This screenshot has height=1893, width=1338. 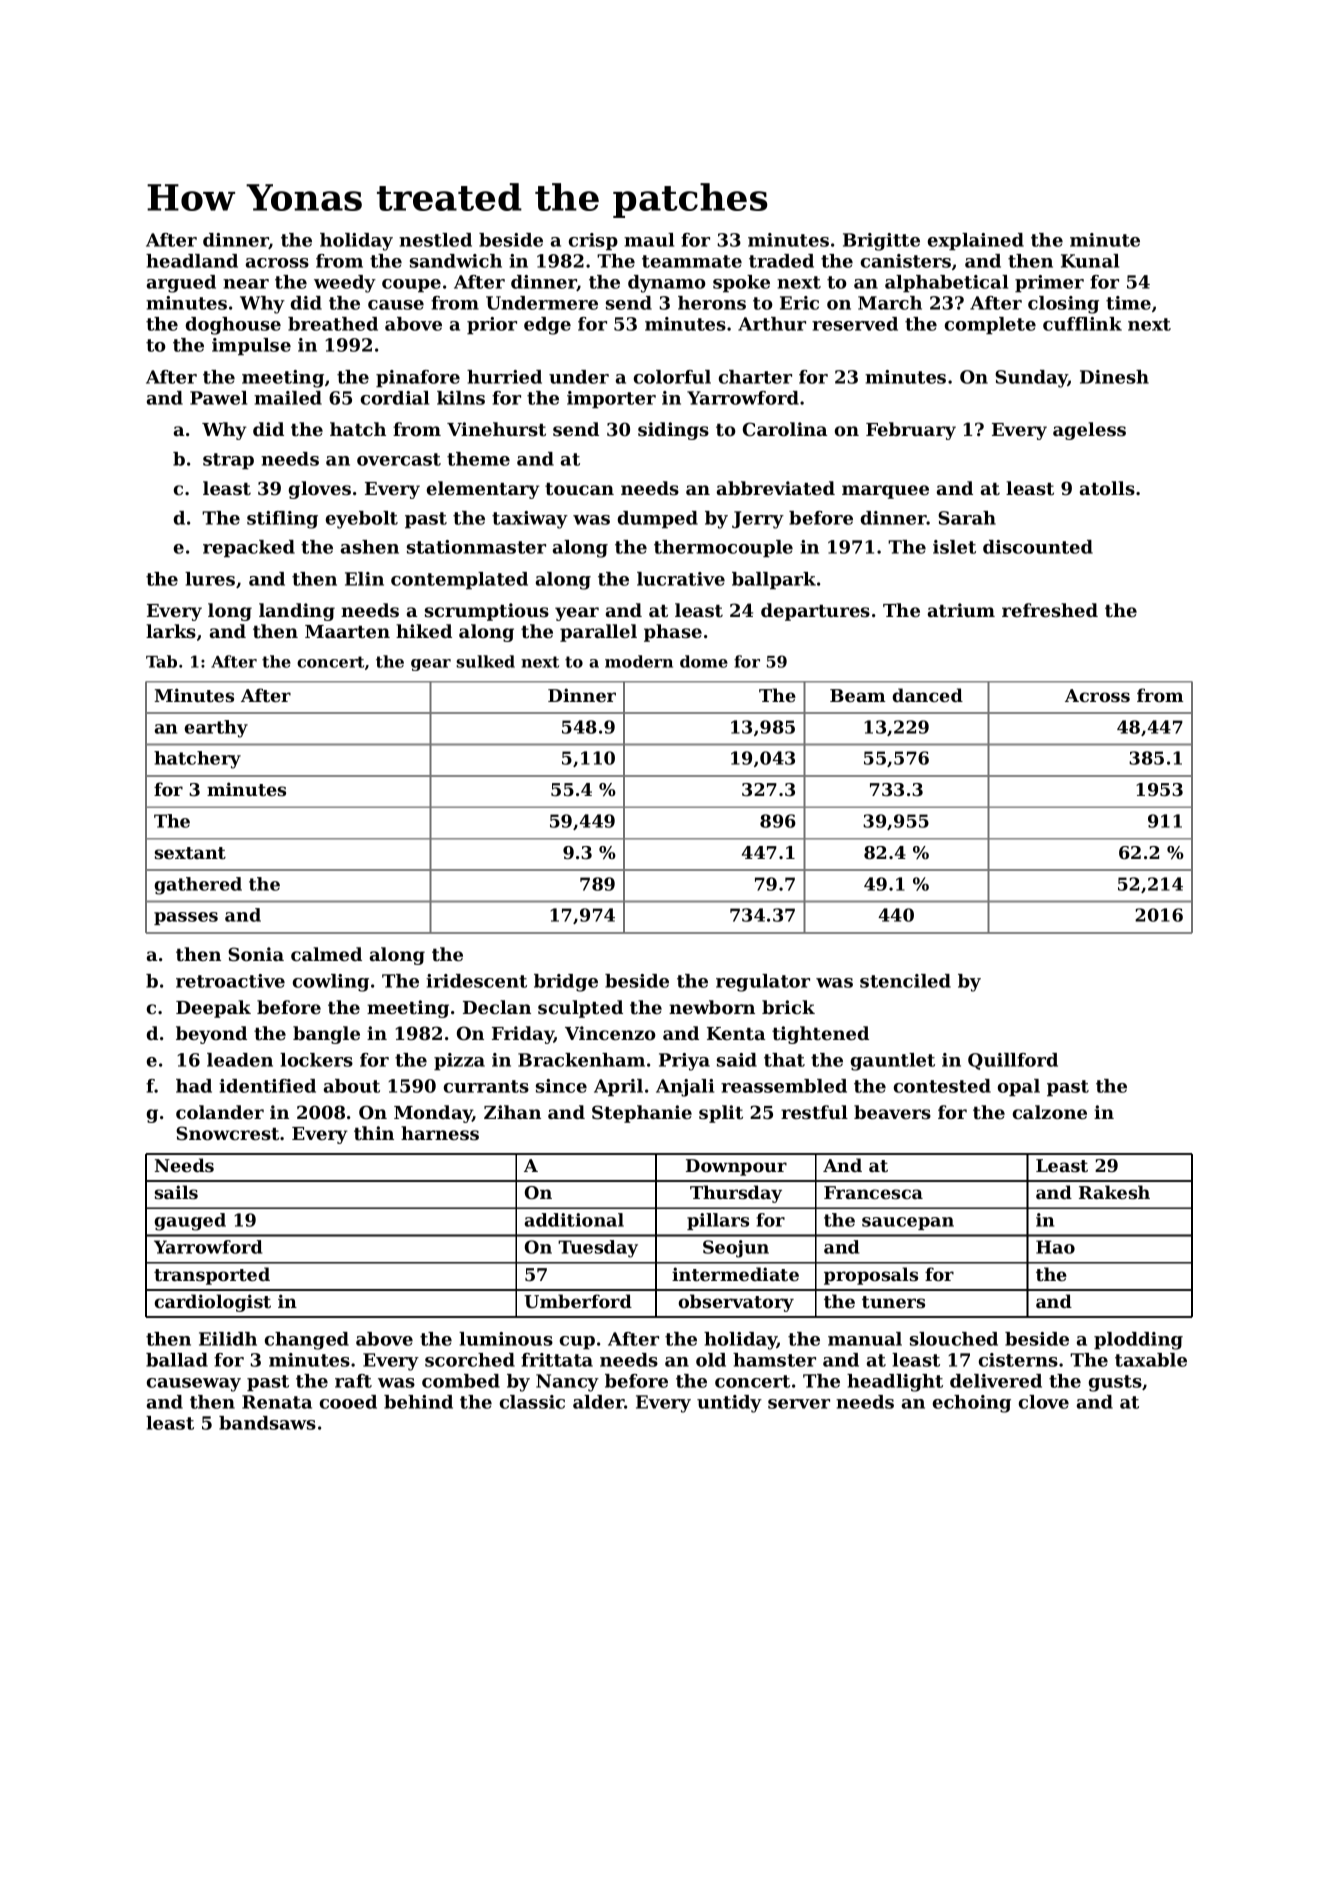 I want to click on untidy, so click(x=729, y=1404).
